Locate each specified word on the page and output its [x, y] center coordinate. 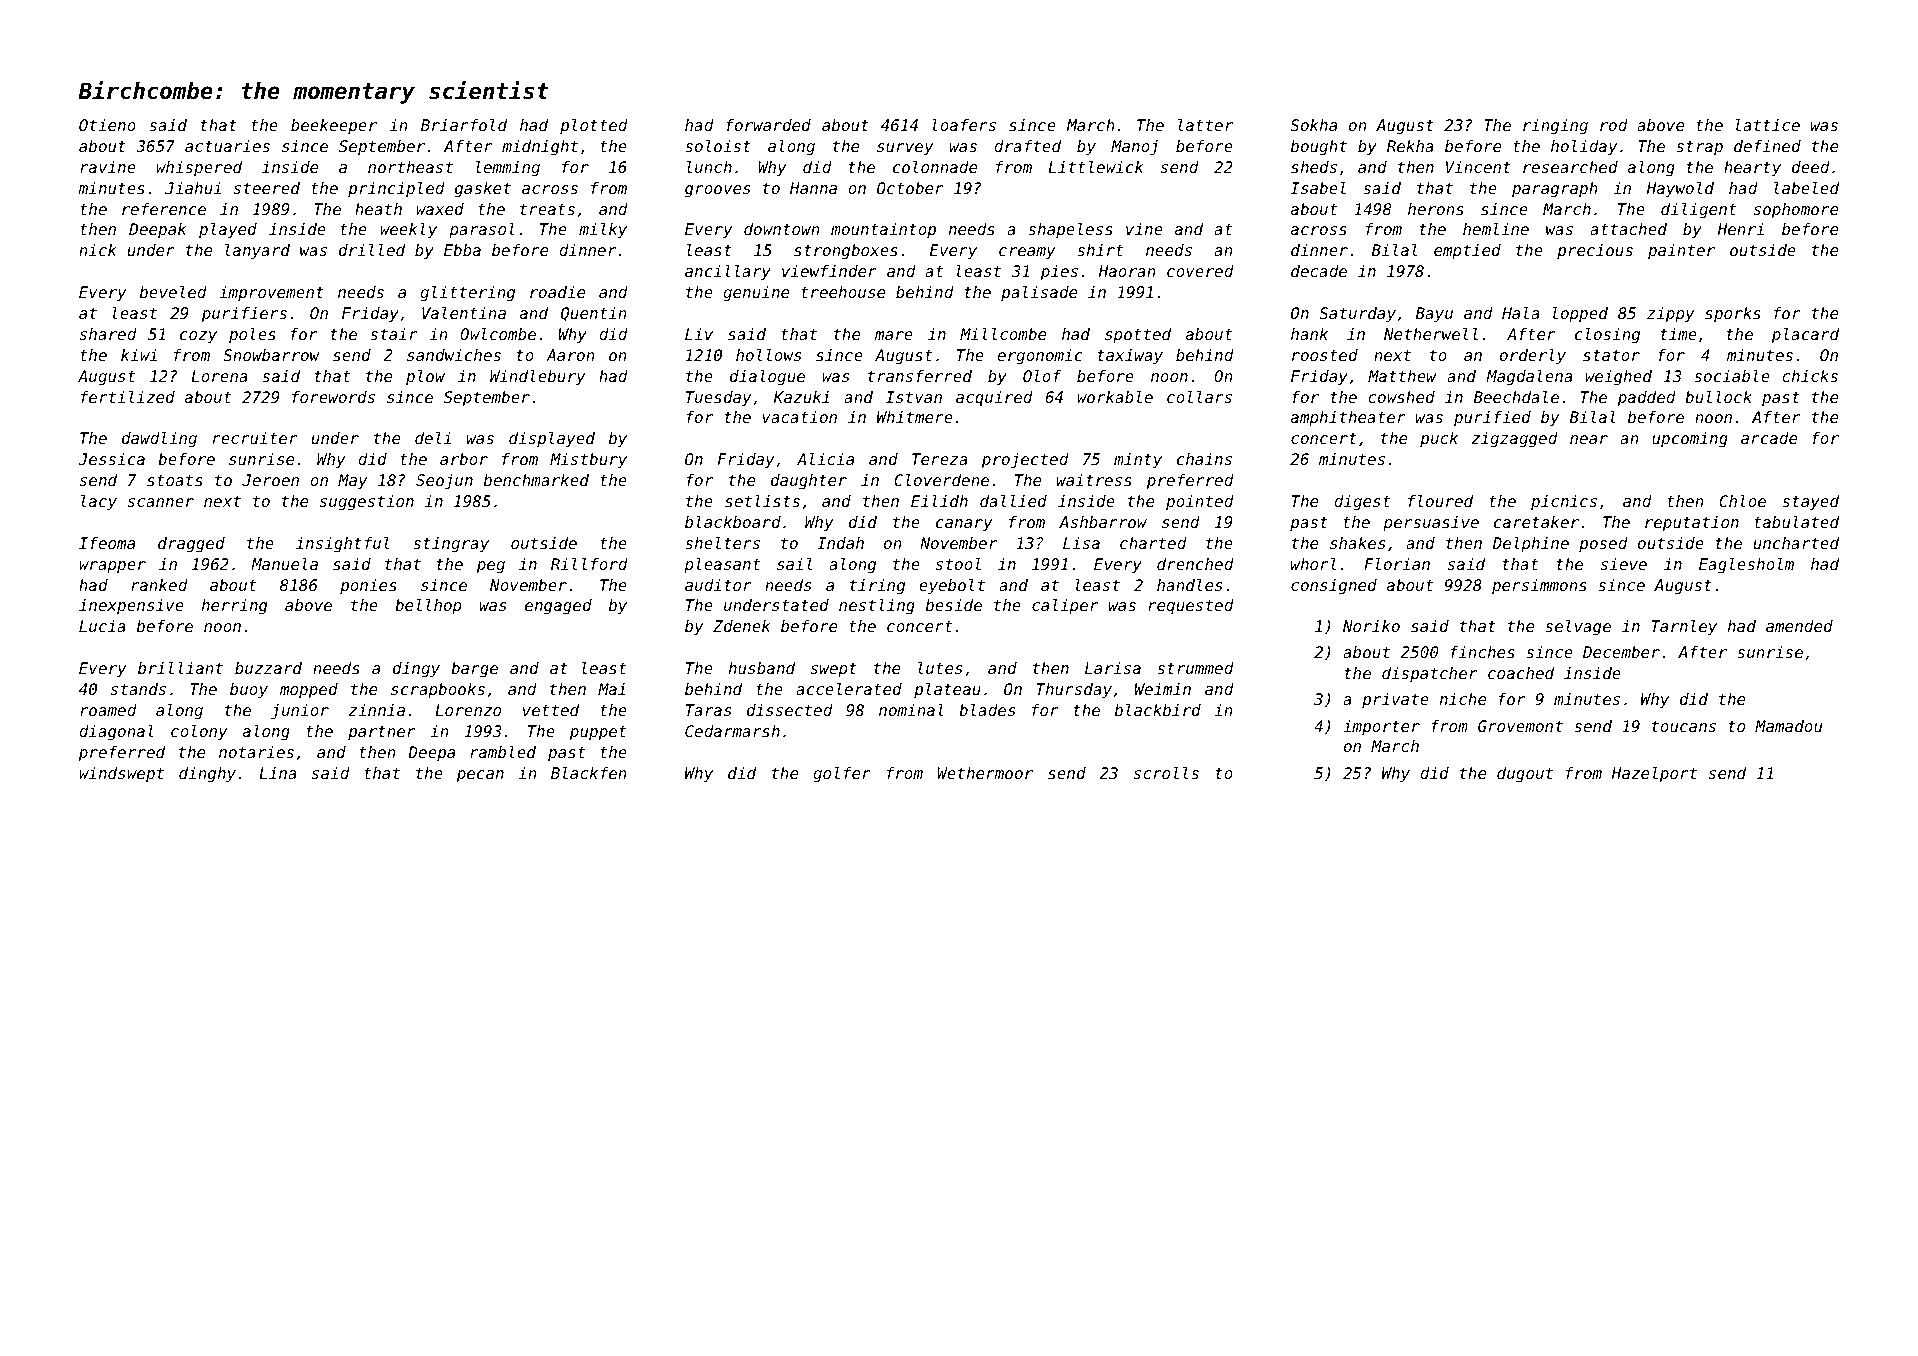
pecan [480, 776]
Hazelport [1654, 775]
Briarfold [464, 125]
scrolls [1166, 773]
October [910, 188]
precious [1595, 251]
